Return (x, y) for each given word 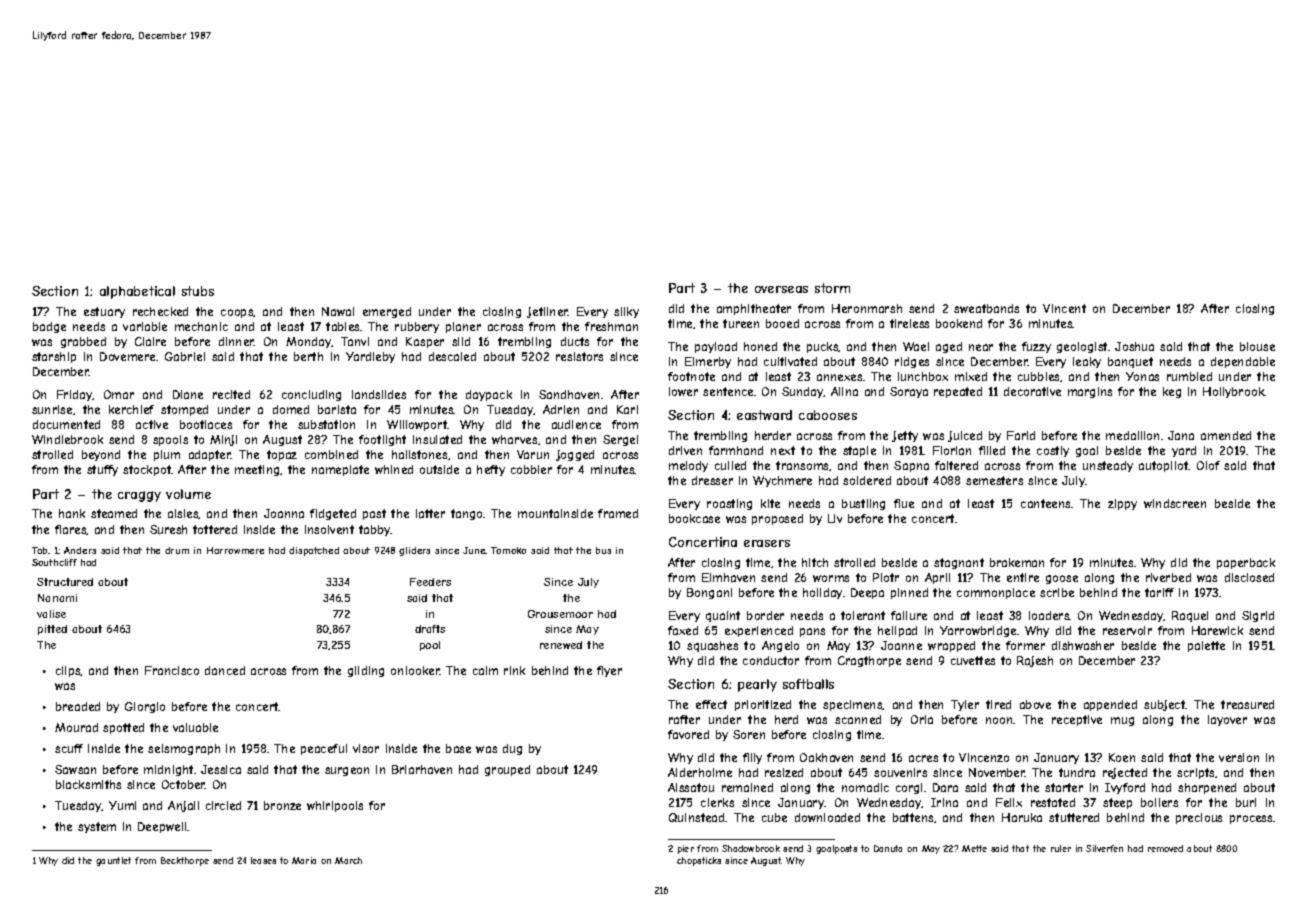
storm (832, 288)
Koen (1122, 757)
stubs (198, 291)
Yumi (122, 805)
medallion (1132, 435)
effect (711, 704)
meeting (257, 470)
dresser (712, 480)
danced (225, 670)
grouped (507, 770)
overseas (781, 289)
